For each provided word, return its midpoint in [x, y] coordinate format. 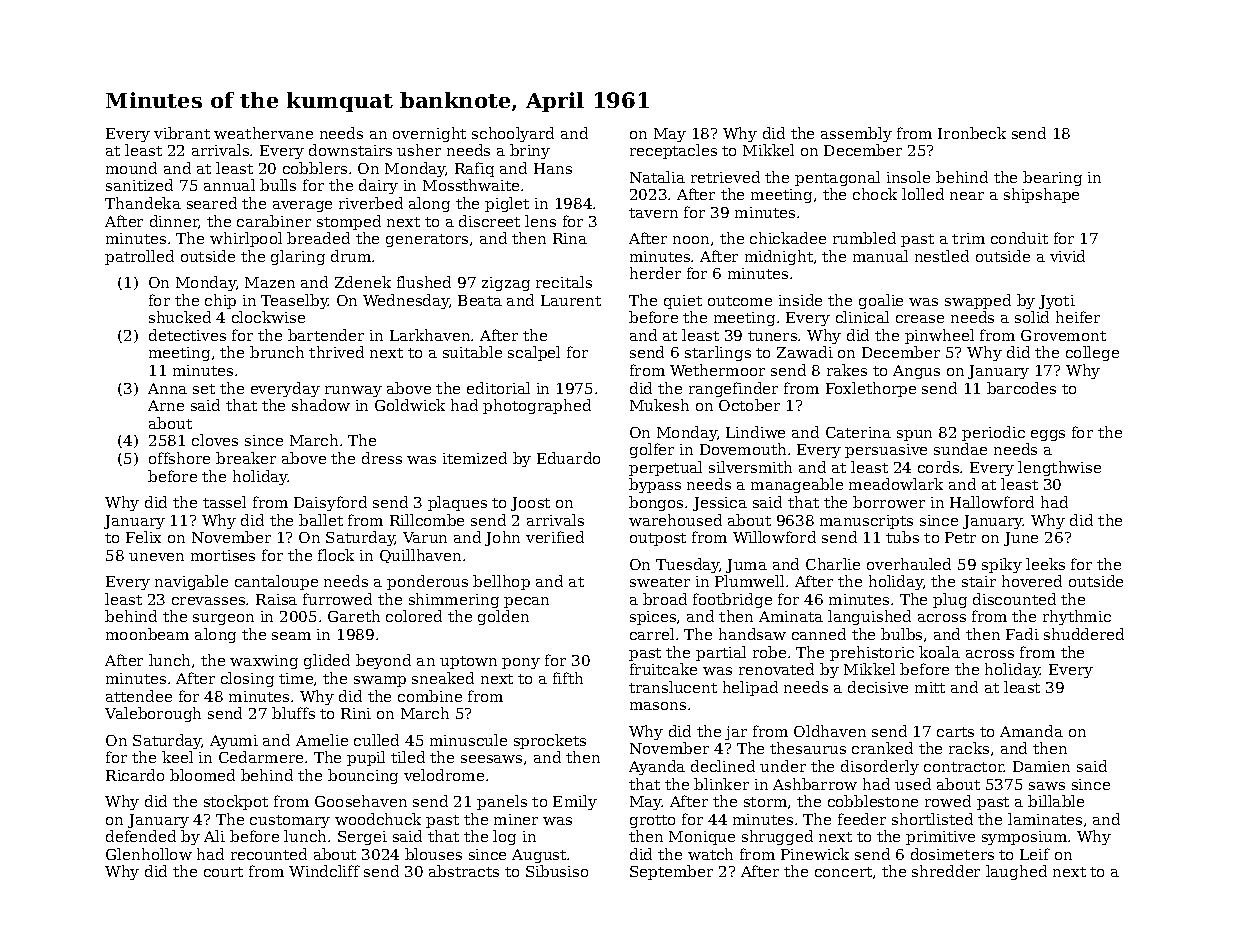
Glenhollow [149, 854]
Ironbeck [972, 133]
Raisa [276, 599]
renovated [776, 669]
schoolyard [513, 134]
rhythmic [1077, 617]
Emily [575, 802]
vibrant [182, 133]
